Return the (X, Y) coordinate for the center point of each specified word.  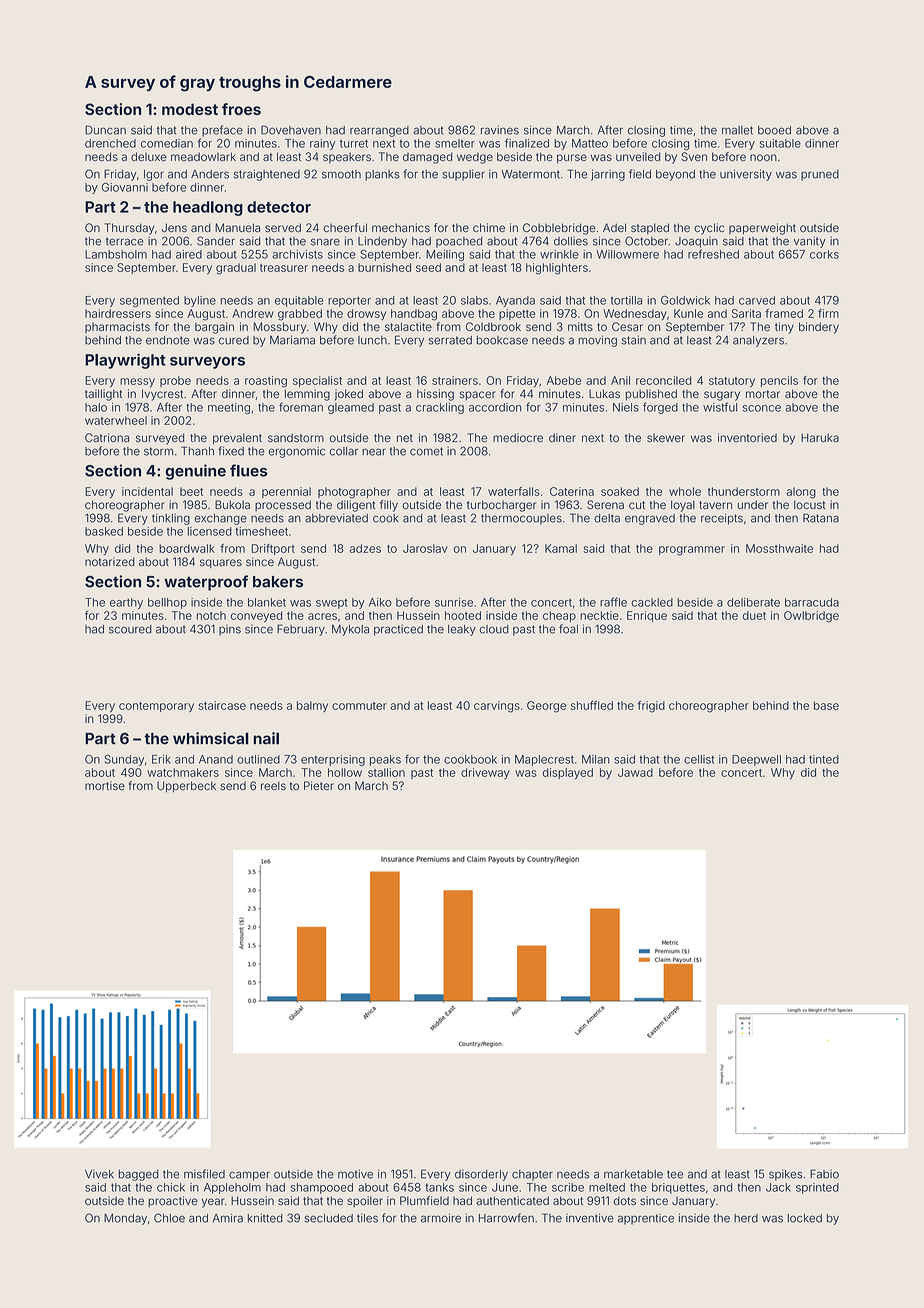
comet (426, 451)
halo (96, 407)
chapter (532, 1175)
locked (805, 1218)
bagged (139, 1175)
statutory (732, 382)
